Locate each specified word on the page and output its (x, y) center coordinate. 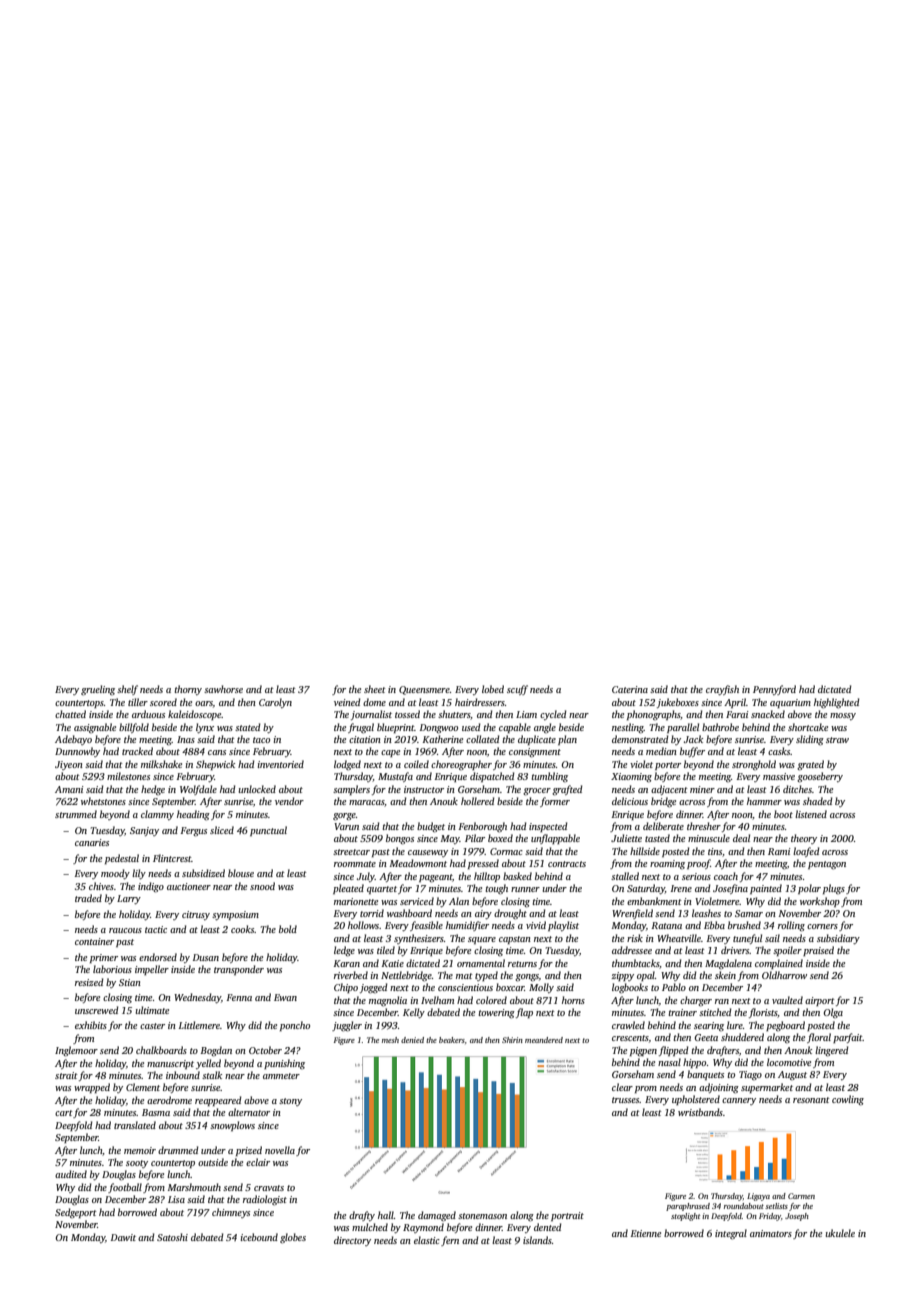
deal (741, 838)
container (94, 941)
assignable (95, 728)
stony (290, 1102)
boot (783, 814)
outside (213, 1162)
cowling (848, 1100)
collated (483, 739)
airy (483, 914)
